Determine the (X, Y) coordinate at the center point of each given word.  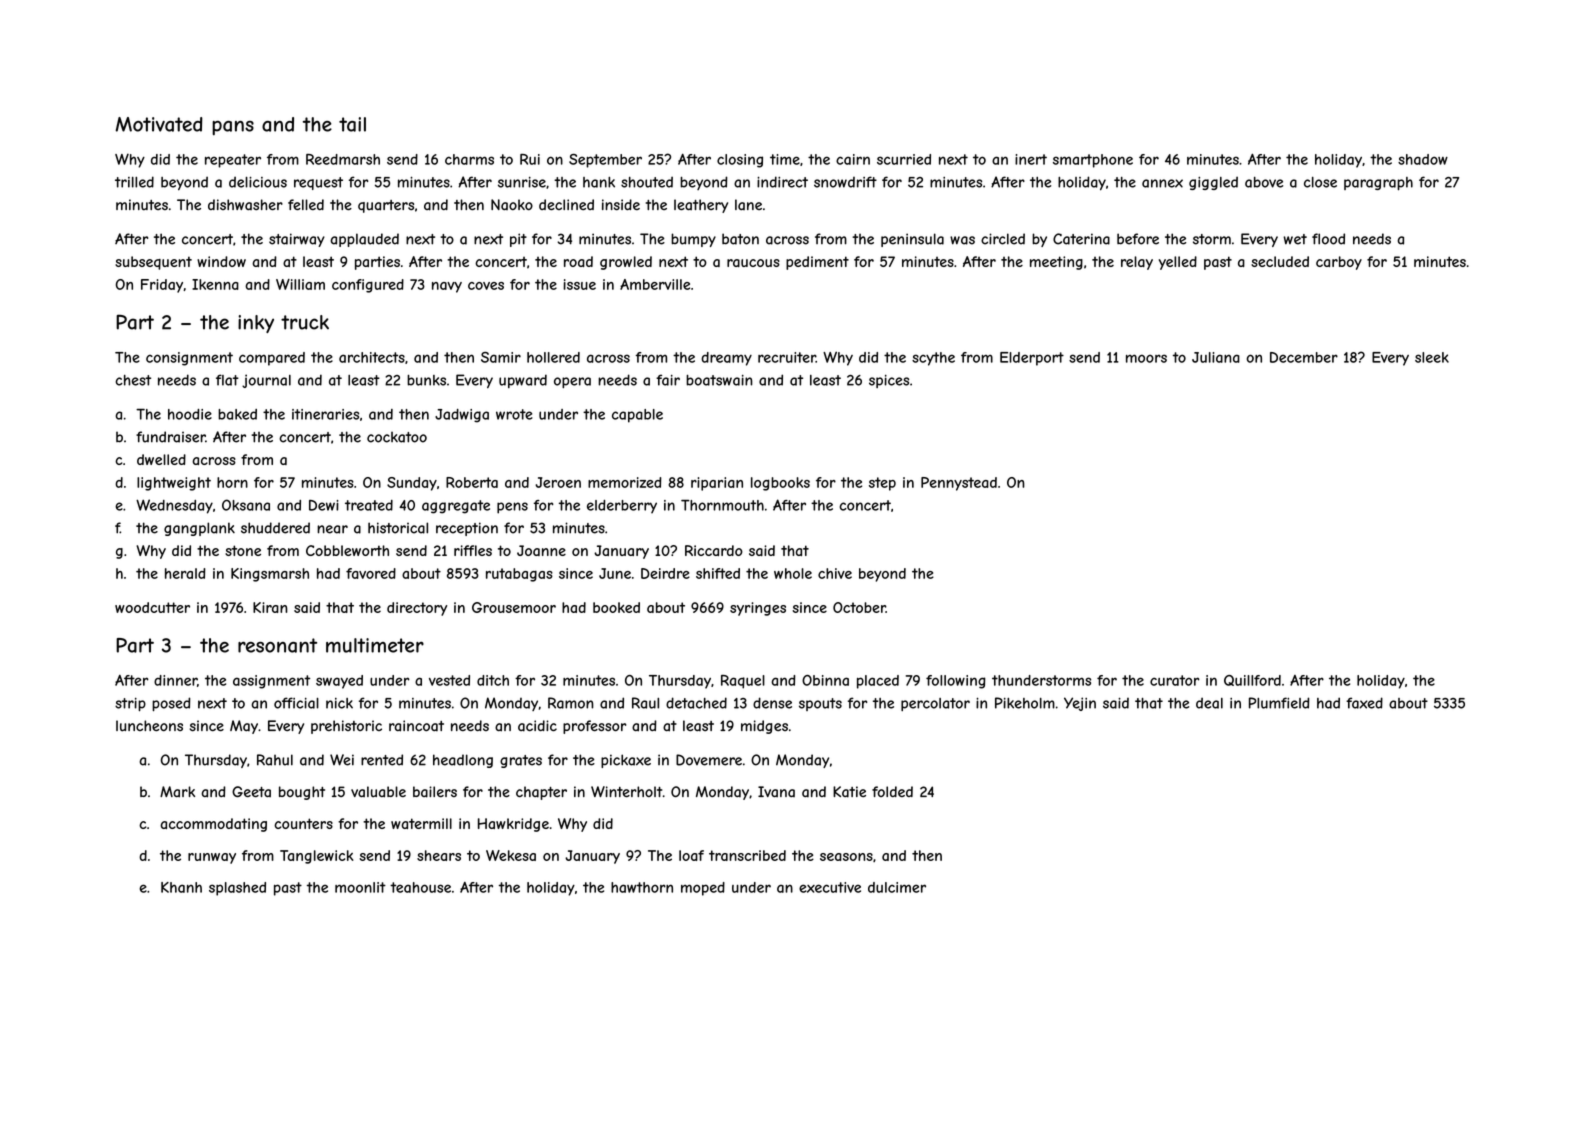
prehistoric (346, 727)
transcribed (747, 855)
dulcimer (897, 887)
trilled (134, 182)
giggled (1213, 183)
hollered (553, 357)
